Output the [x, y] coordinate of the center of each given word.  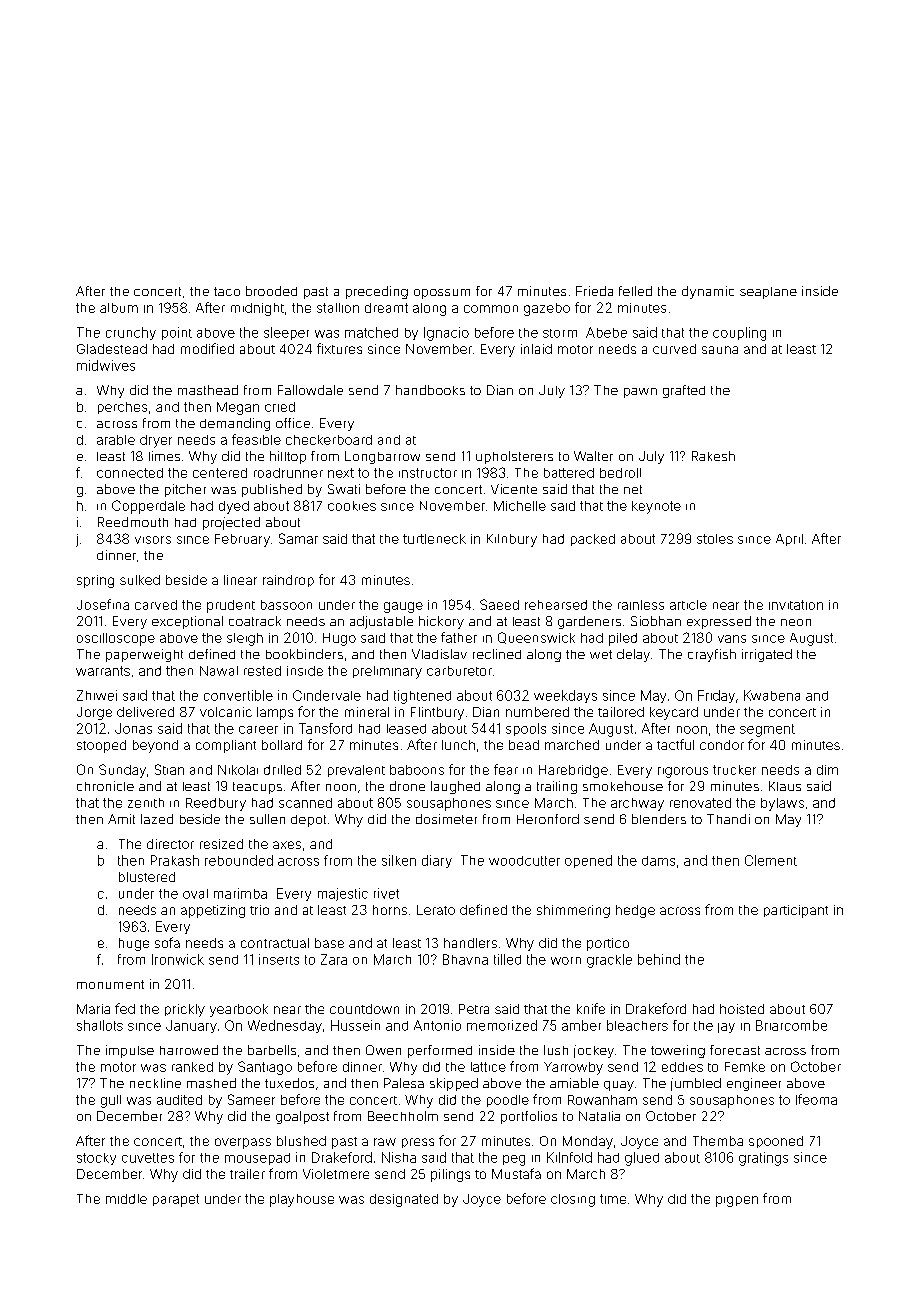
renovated [700, 803]
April [789, 540]
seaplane [768, 293]
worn [566, 961]
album [119, 308]
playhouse [302, 1200]
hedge [635, 911]
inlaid [536, 349]
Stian [169, 769]
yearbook [239, 1010]
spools [526, 729]
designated [404, 1200]
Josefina [103, 604]
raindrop [288, 581]
